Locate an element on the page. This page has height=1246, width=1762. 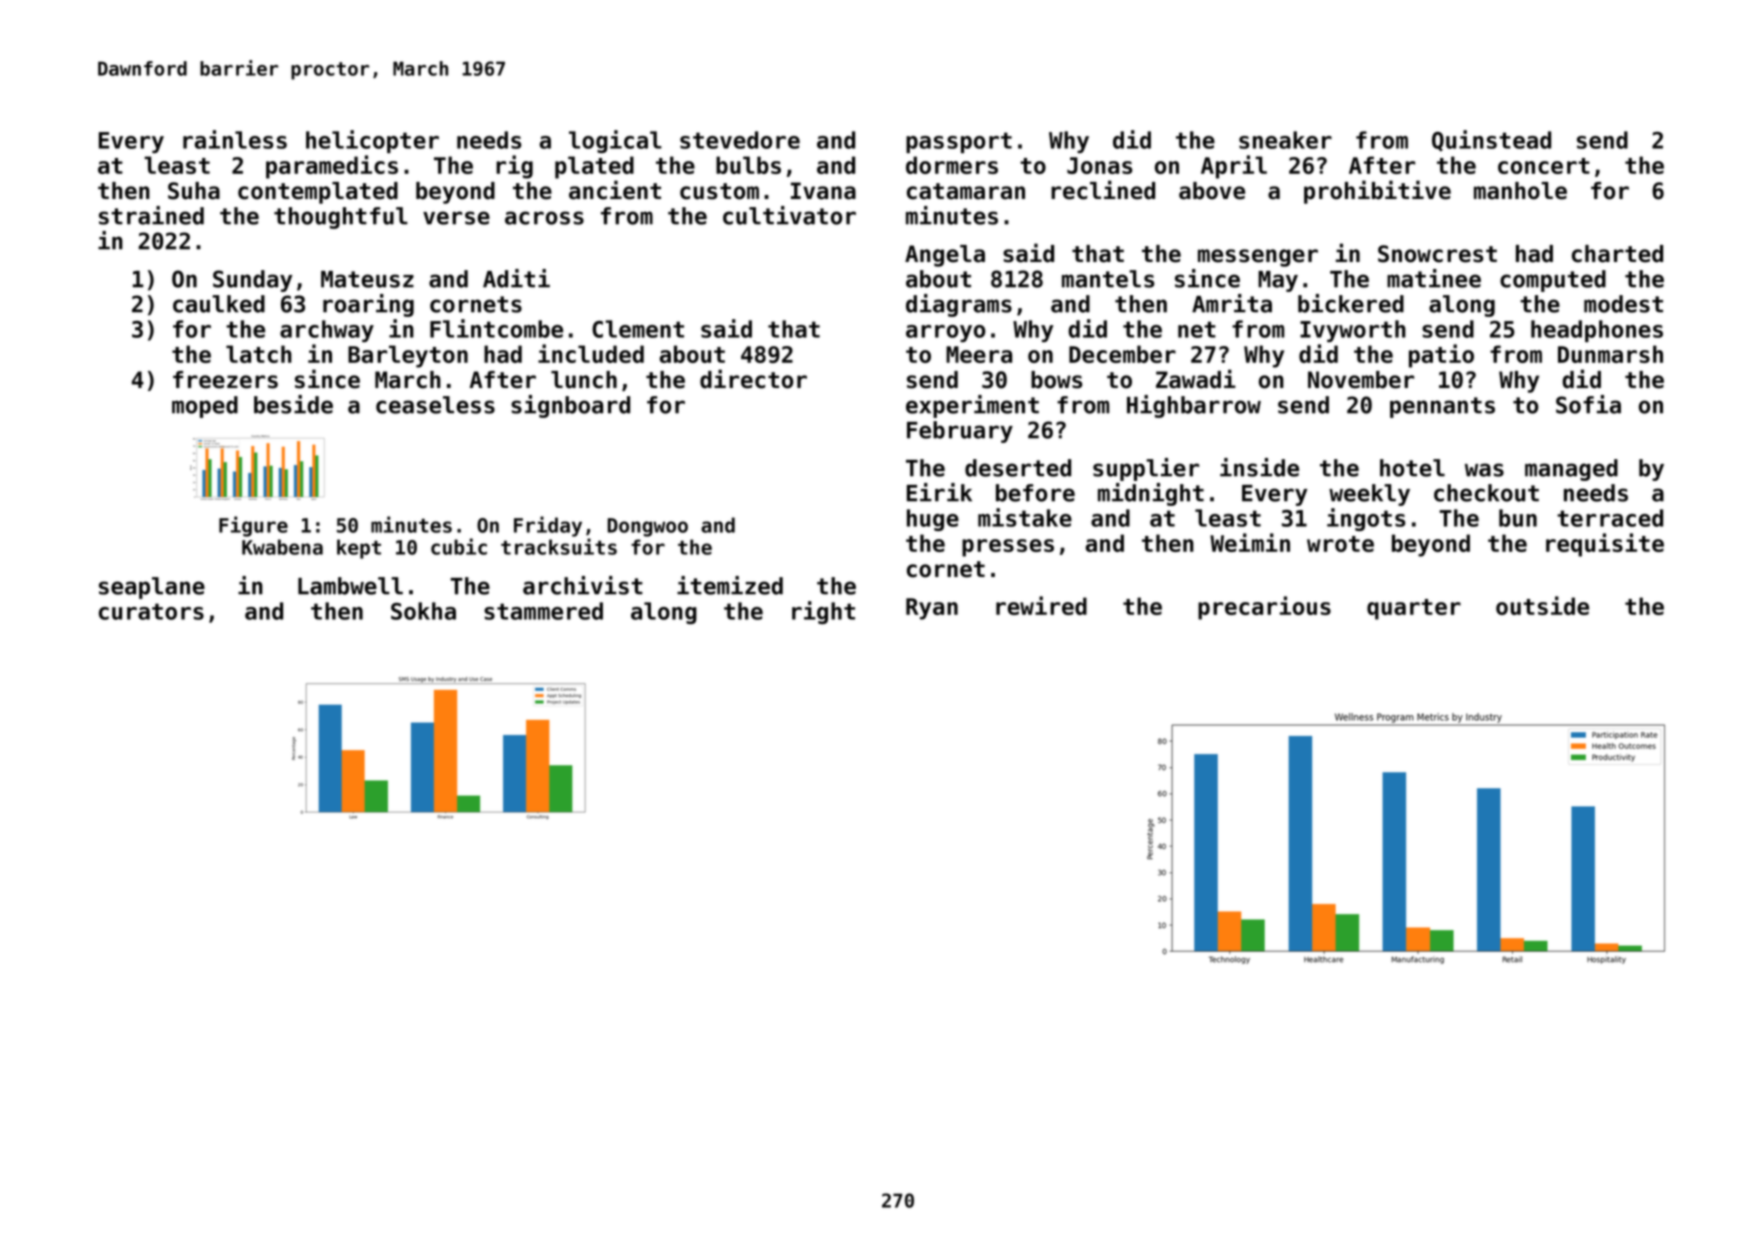
sneaker is located at coordinates (1285, 140).
